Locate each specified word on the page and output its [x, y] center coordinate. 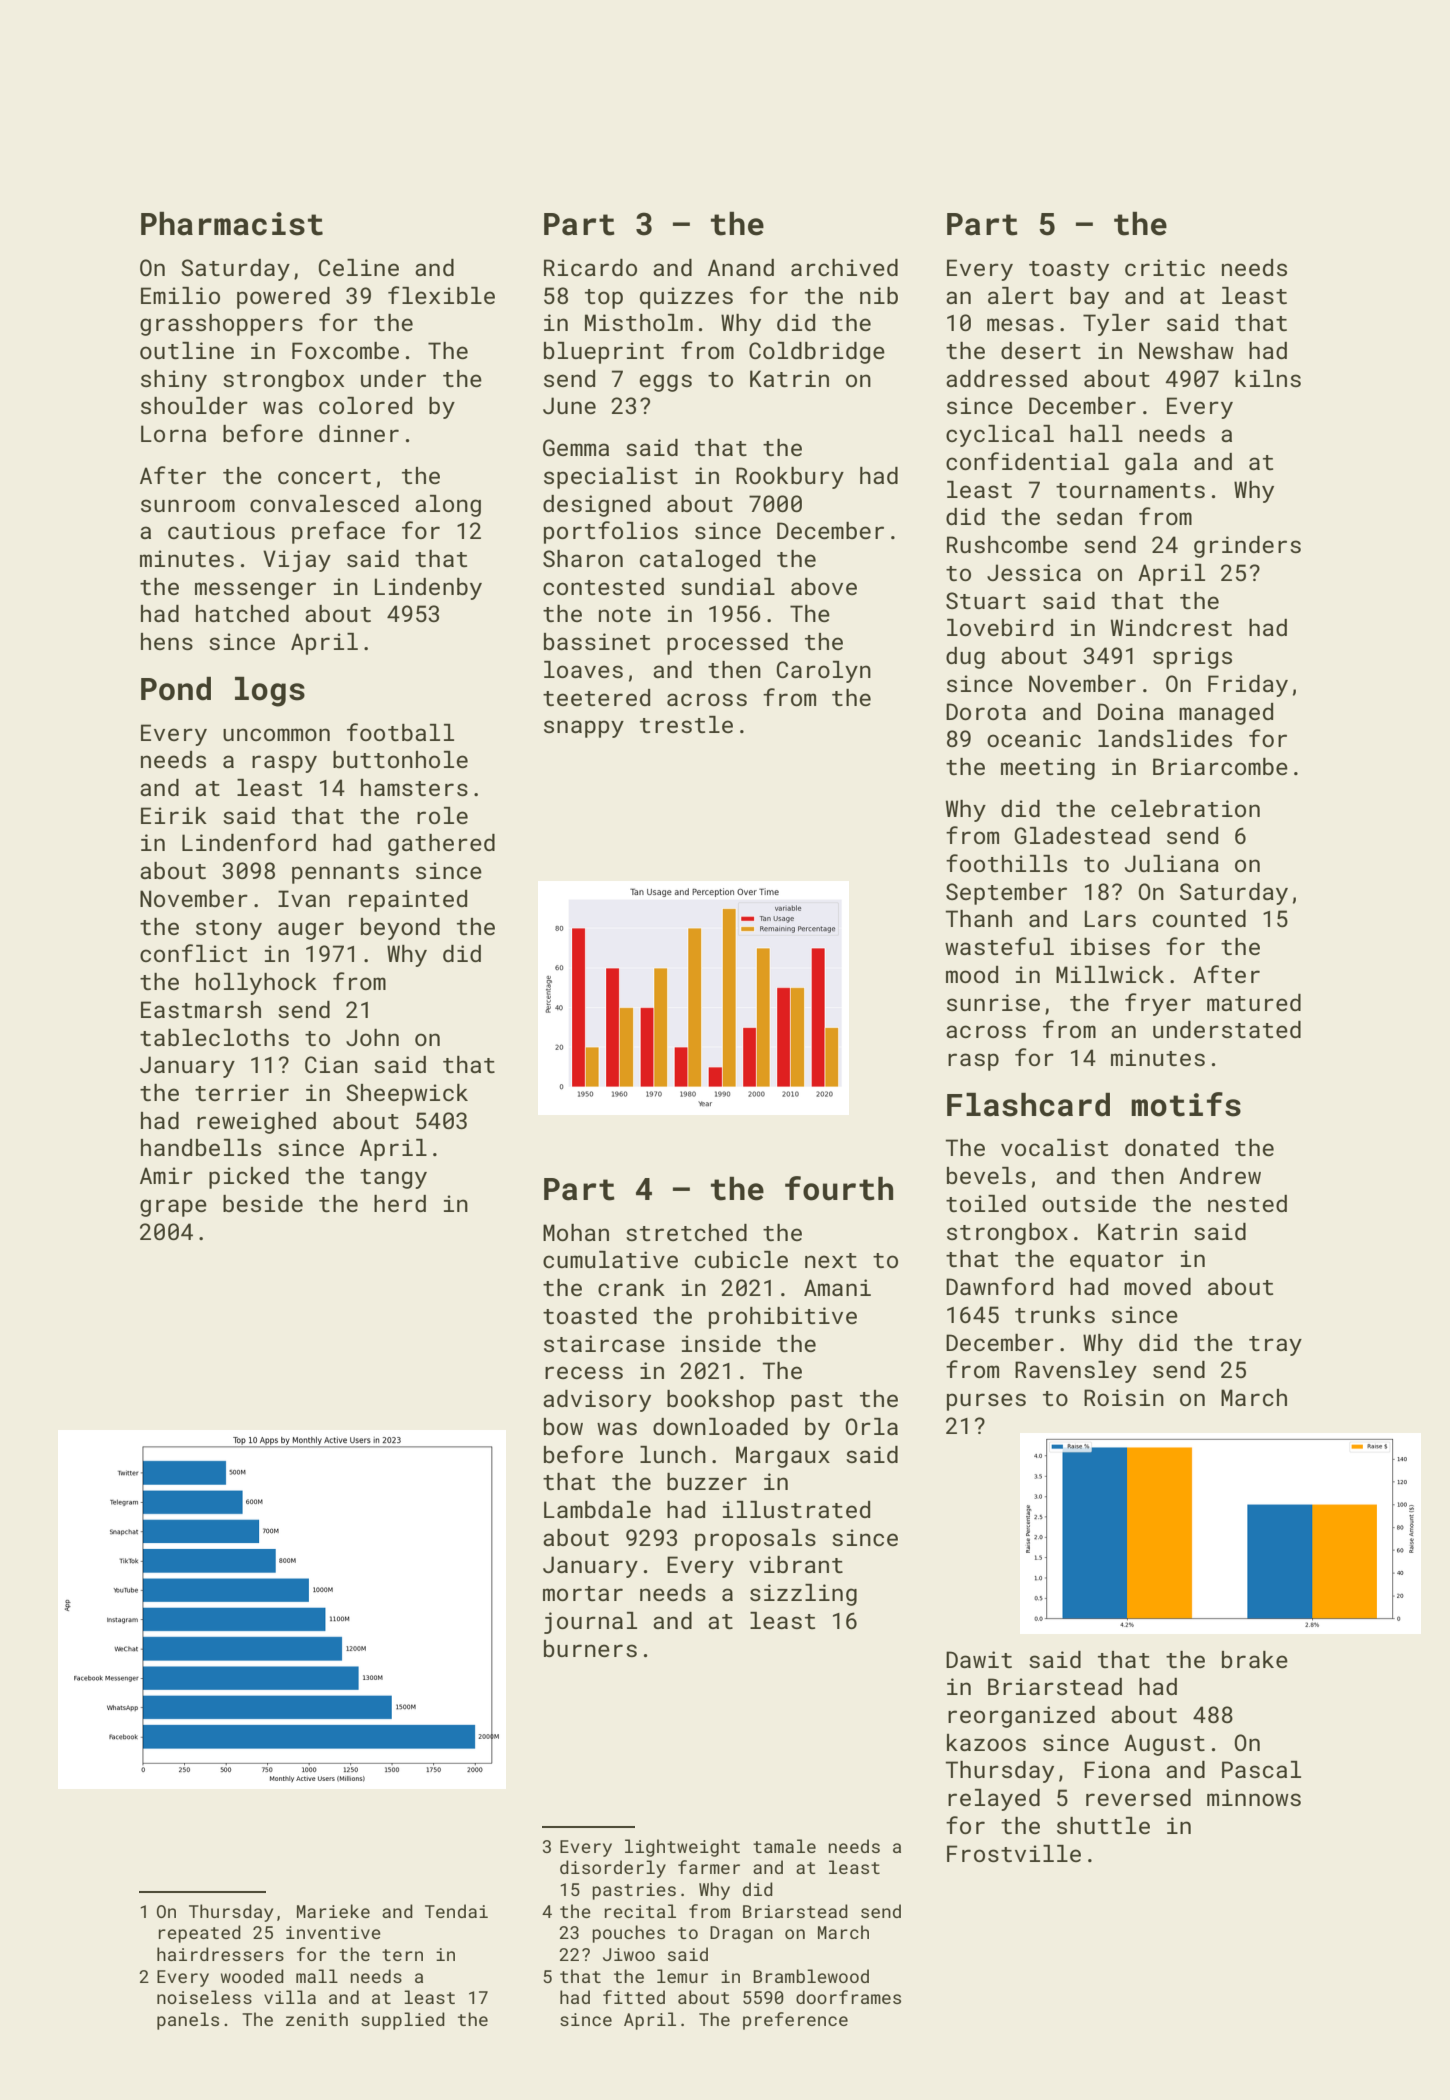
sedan [1089, 516]
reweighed [256, 1123]
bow [563, 1426]
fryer [1158, 1004]
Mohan [576, 1232]
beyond [400, 929]
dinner [359, 433]
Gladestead [1082, 835]
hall [1096, 433]
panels [188, 2021]
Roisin [1124, 1397]
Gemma [576, 447]
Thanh [978, 918]
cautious [221, 530]
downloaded [720, 1426]
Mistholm [639, 322]
